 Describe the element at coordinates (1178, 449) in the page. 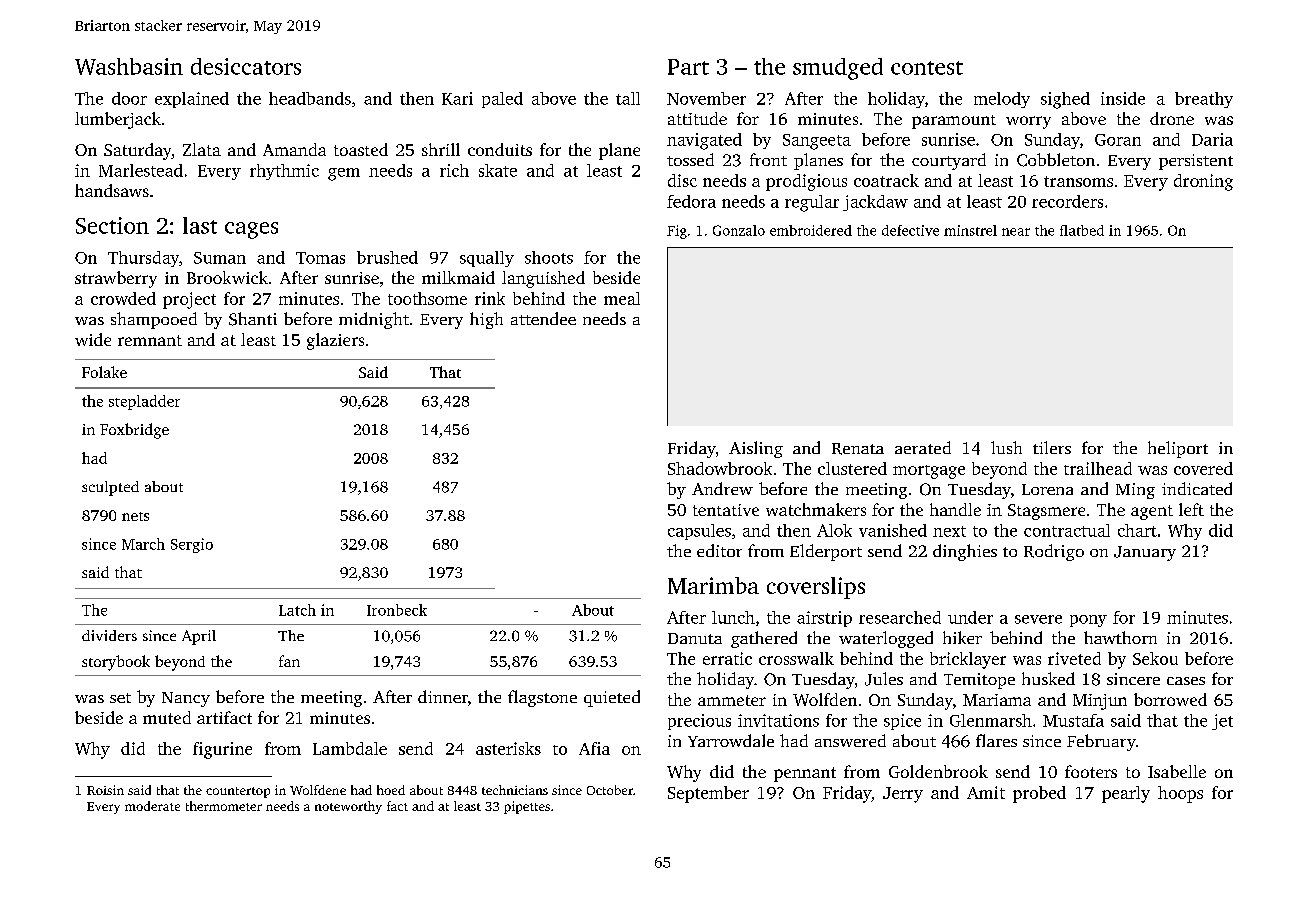

I see `heliport` at that location.
